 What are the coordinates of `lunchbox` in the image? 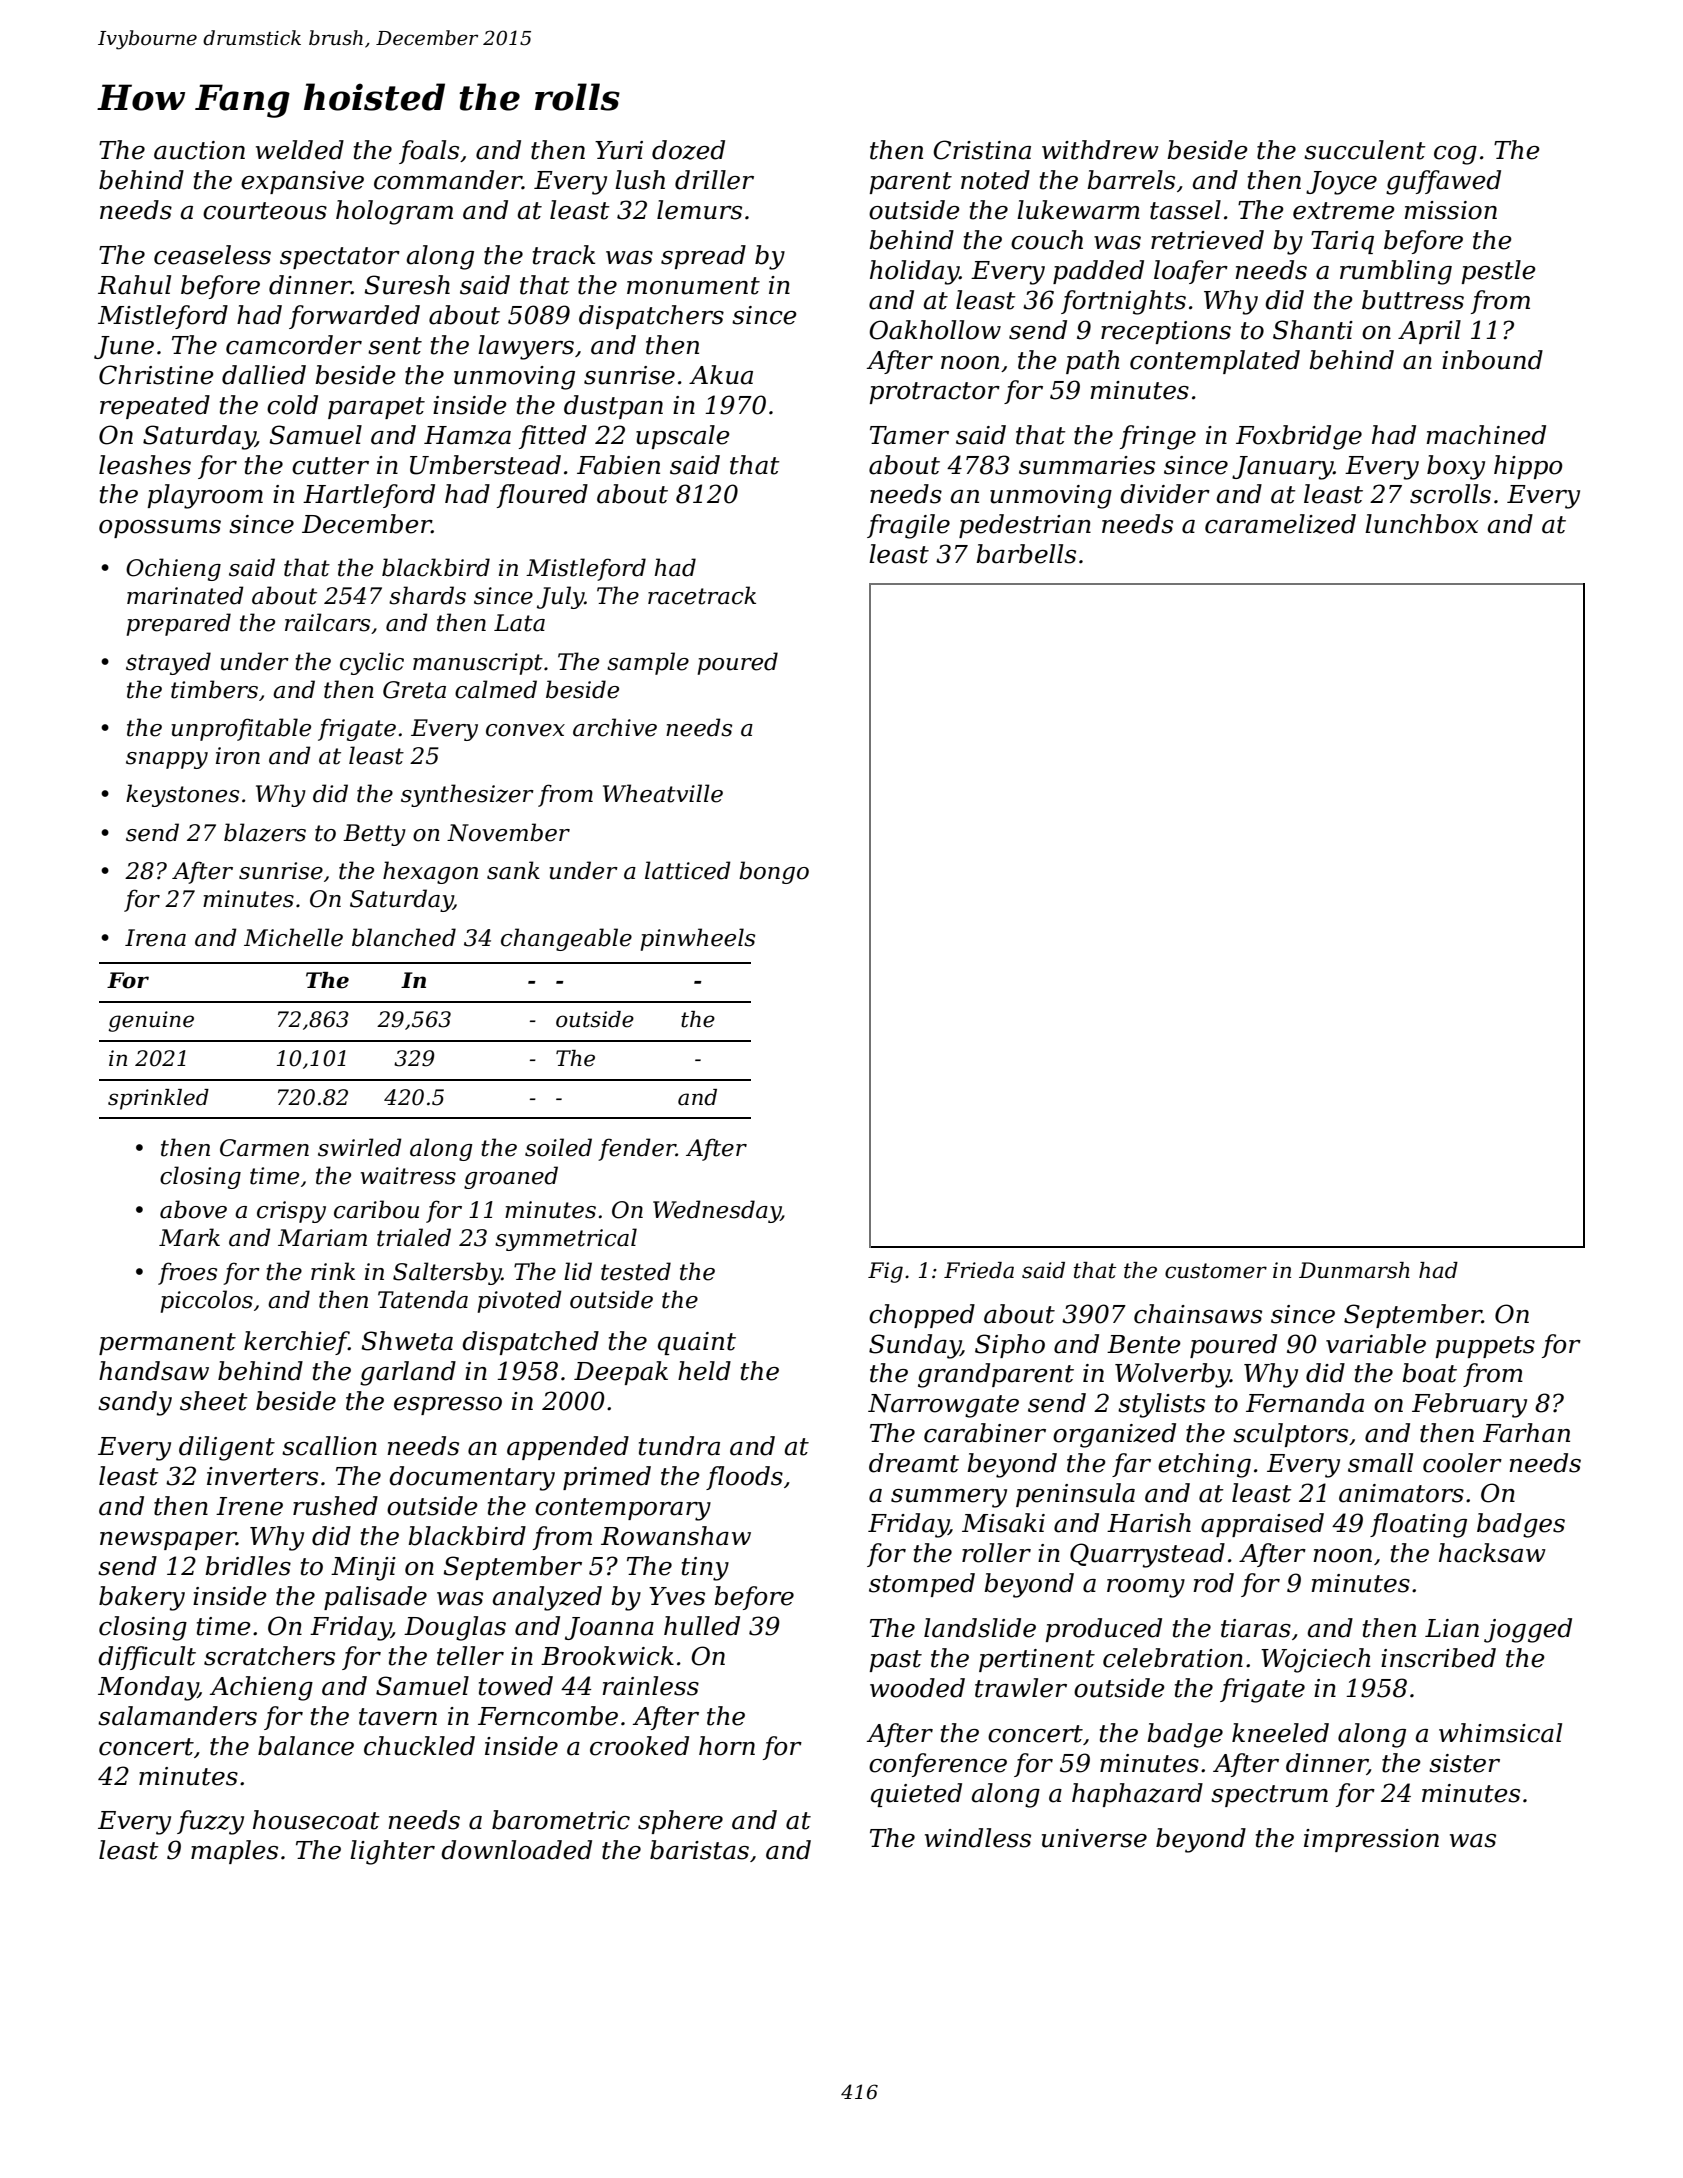 It's located at (1422, 524).
